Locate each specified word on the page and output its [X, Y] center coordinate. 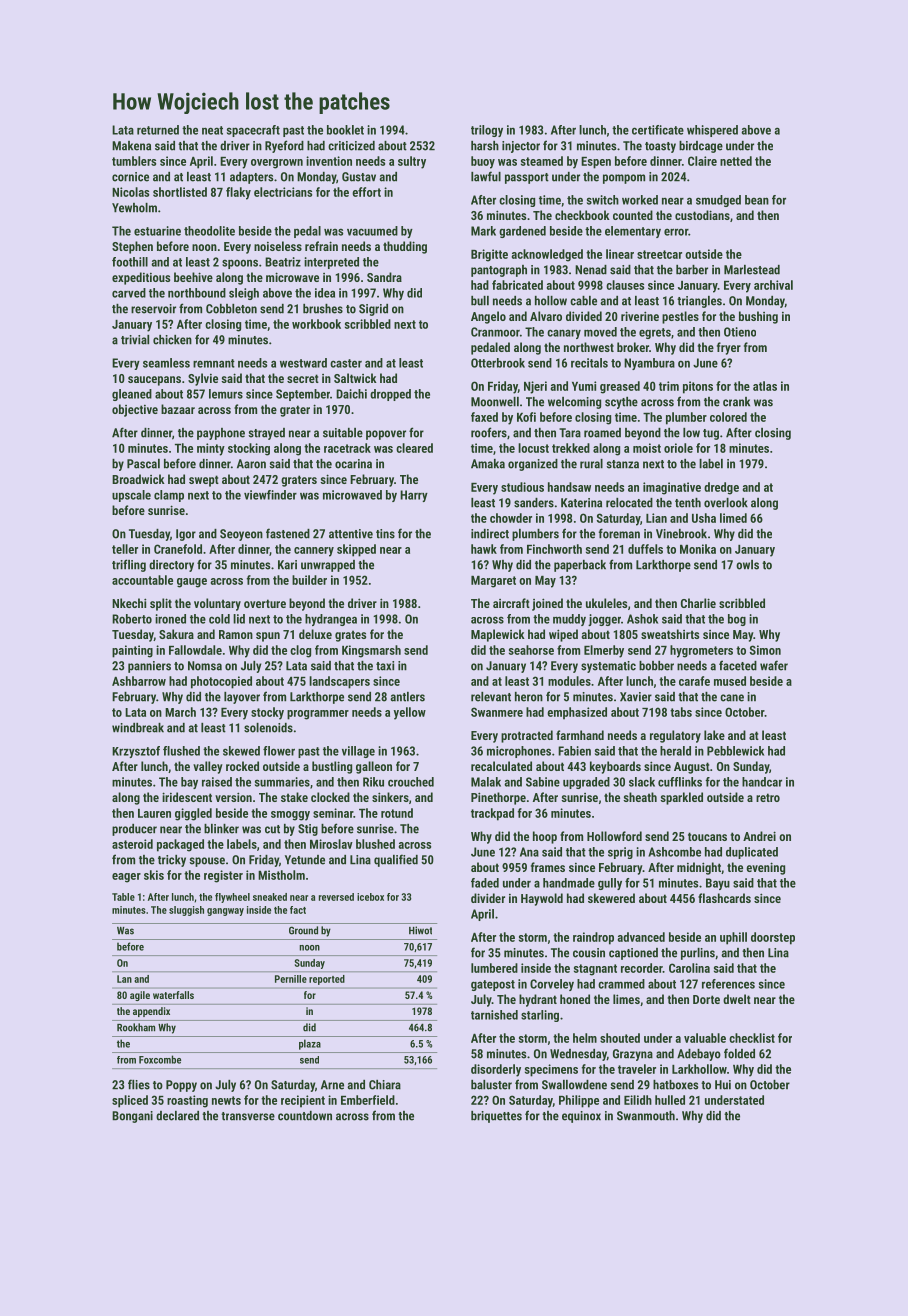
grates [350, 636]
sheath [640, 797]
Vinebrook [681, 534]
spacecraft [253, 131]
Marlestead [752, 270]
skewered [611, 898]
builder [309, 580]
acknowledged [547, 255]
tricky [172, 861]
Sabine [543, 782]
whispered [712, 131]
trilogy [487, 131]
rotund [397, 813]
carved [129, 293]
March [180, 712]
